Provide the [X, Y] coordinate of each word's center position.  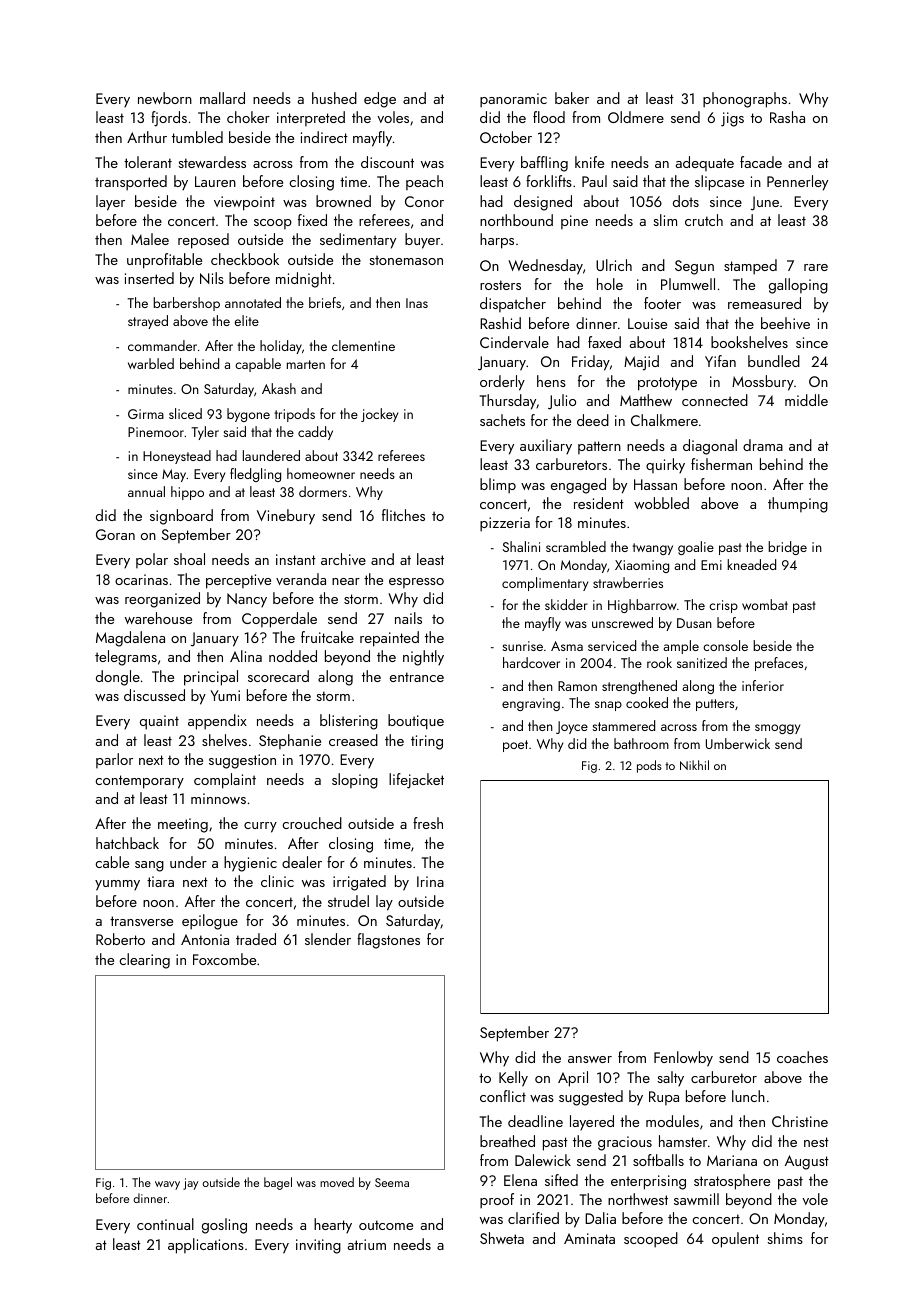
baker [572, 98]
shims [785, 1238]
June [765, 203]
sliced [185, 413]
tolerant [148, 162]
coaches [802, 1057]
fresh [428, 823]
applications [206, 1246]
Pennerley [797, 183]
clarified [533, 1218]
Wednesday [545, 267]
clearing [144, 961]
